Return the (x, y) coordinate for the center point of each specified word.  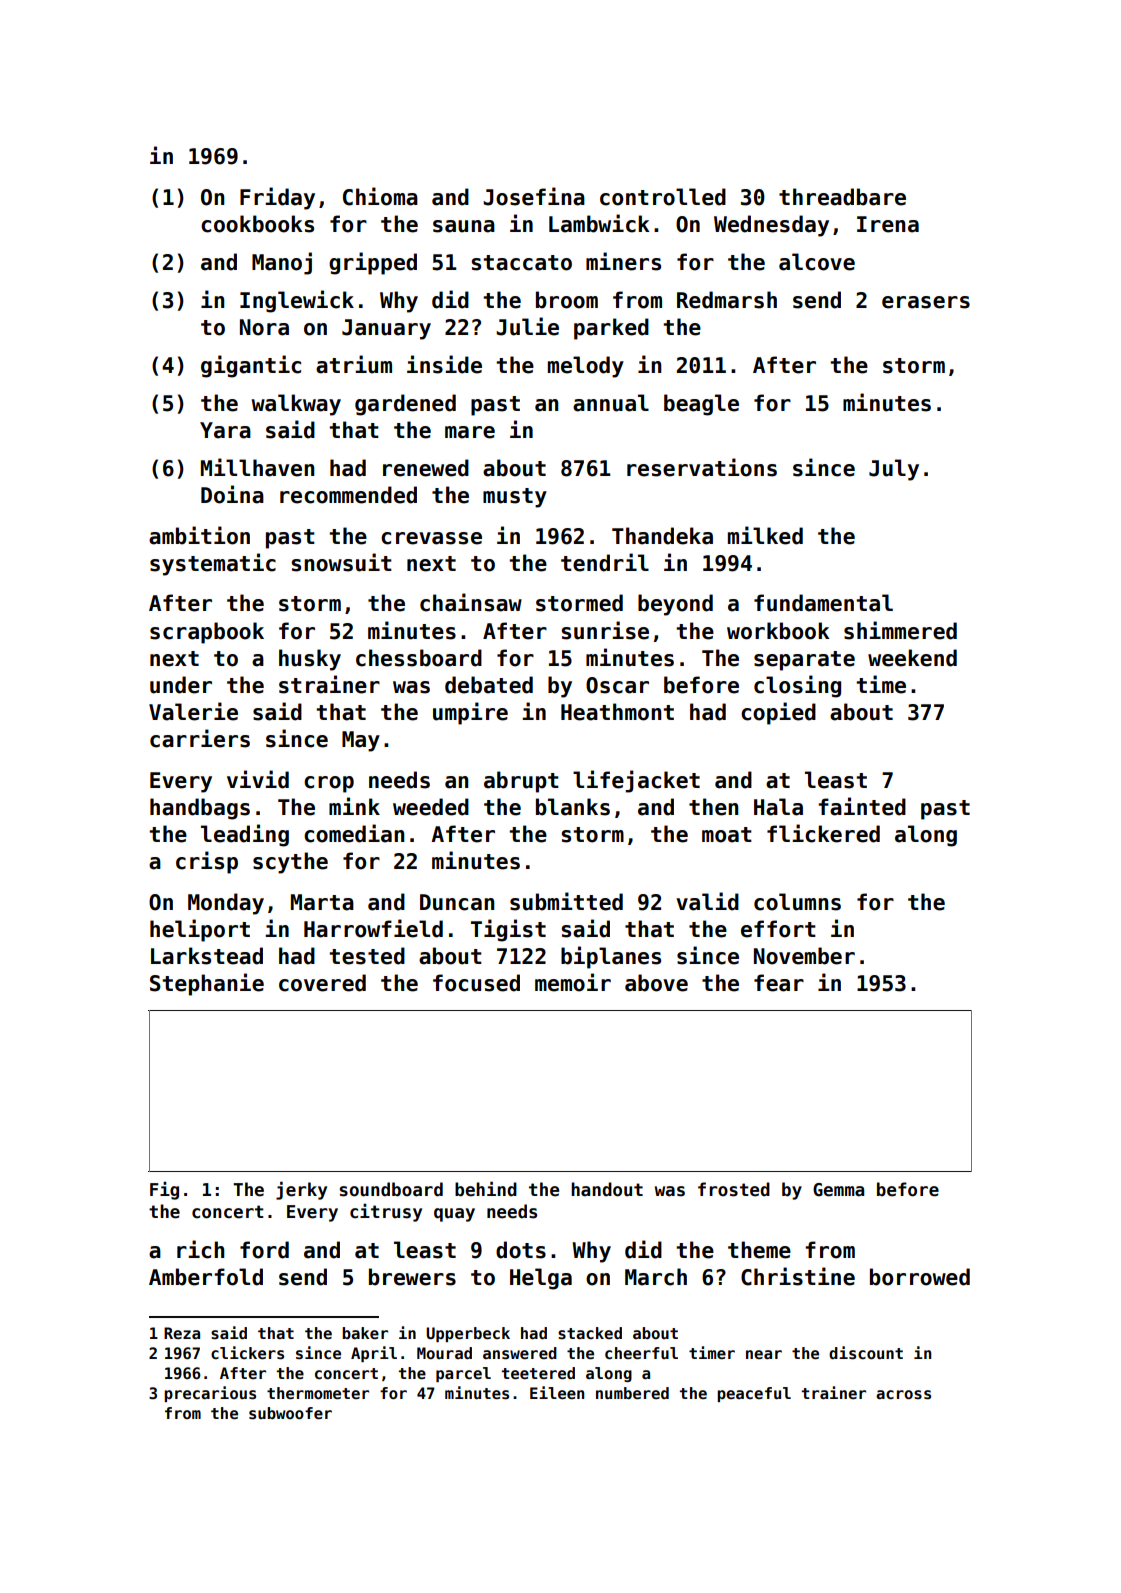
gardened (405, 405)
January (386, 329)
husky (310, 660)
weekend (912, 658)
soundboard (391, 1189)
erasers (926, 302)
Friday (277, 198)
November (804, 956)
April (374, 1354)
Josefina (534, 196)
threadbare (842, 197)
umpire (470, 713)
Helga (541, 1279)
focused (476, 983)
